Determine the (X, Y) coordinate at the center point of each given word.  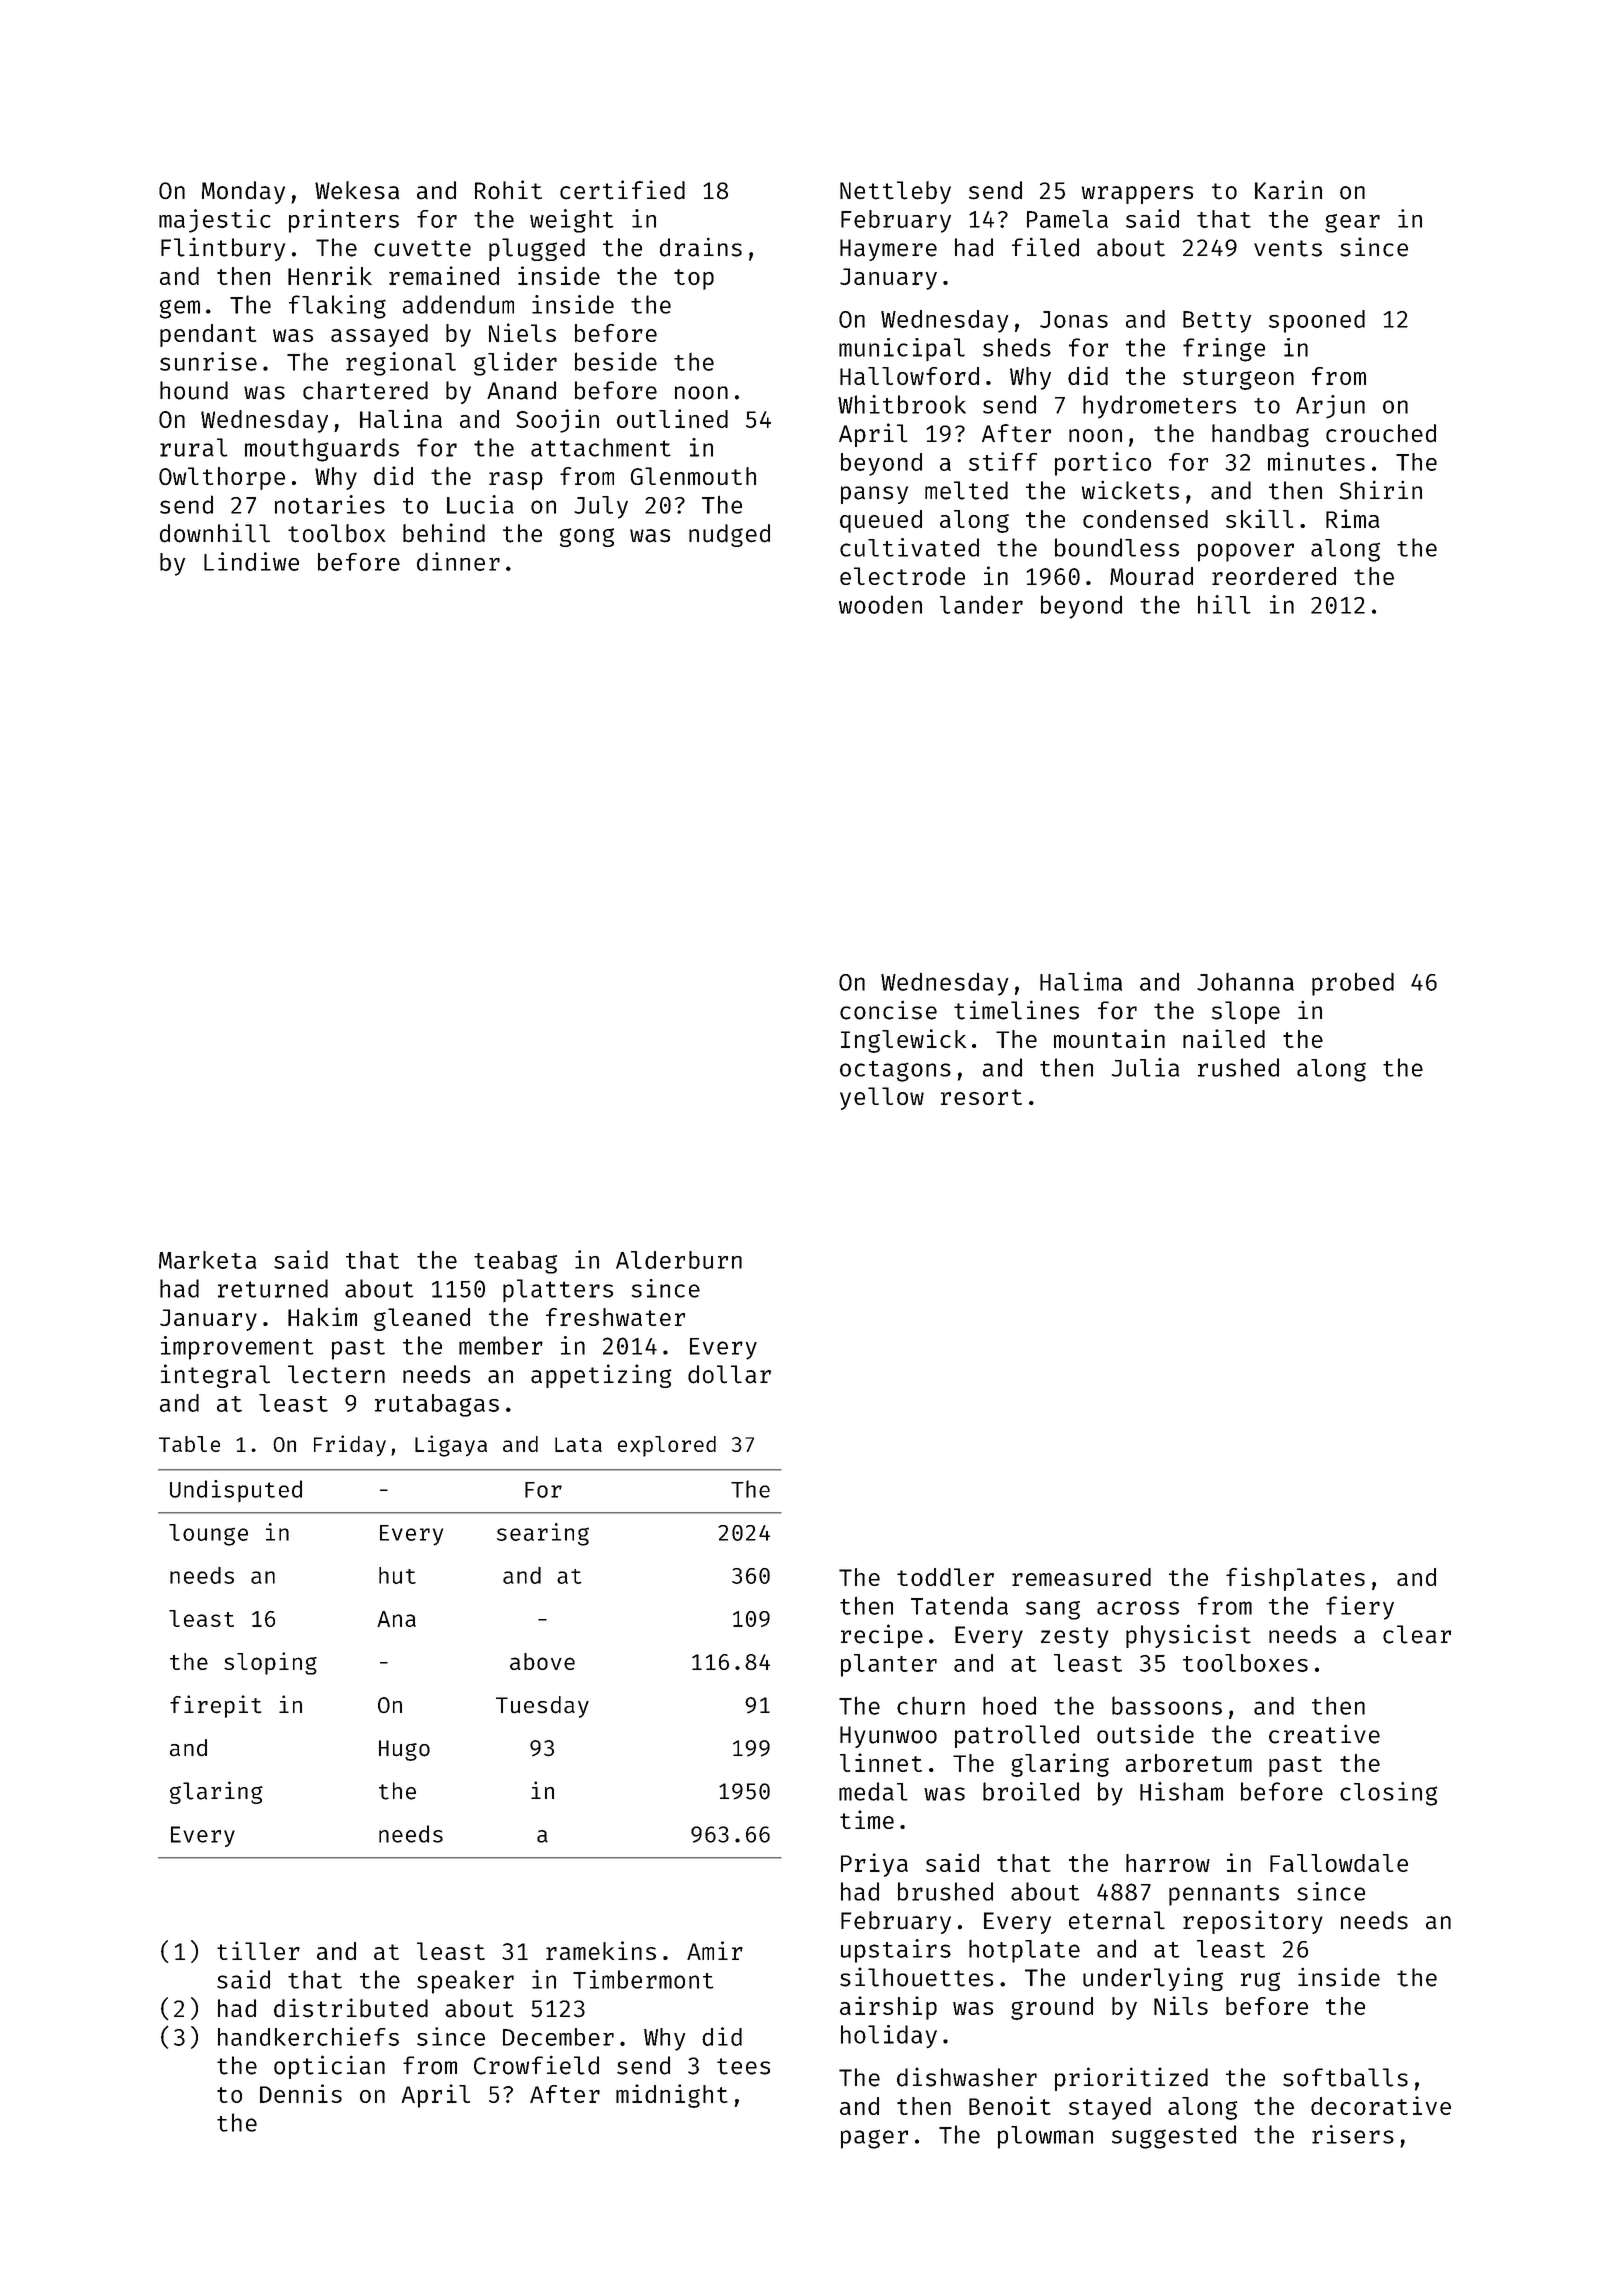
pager (874, 2139)
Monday (243, 192)
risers (1353, 2134)
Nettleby (895, 192)
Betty (1217, 322)
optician (329, 2067)
